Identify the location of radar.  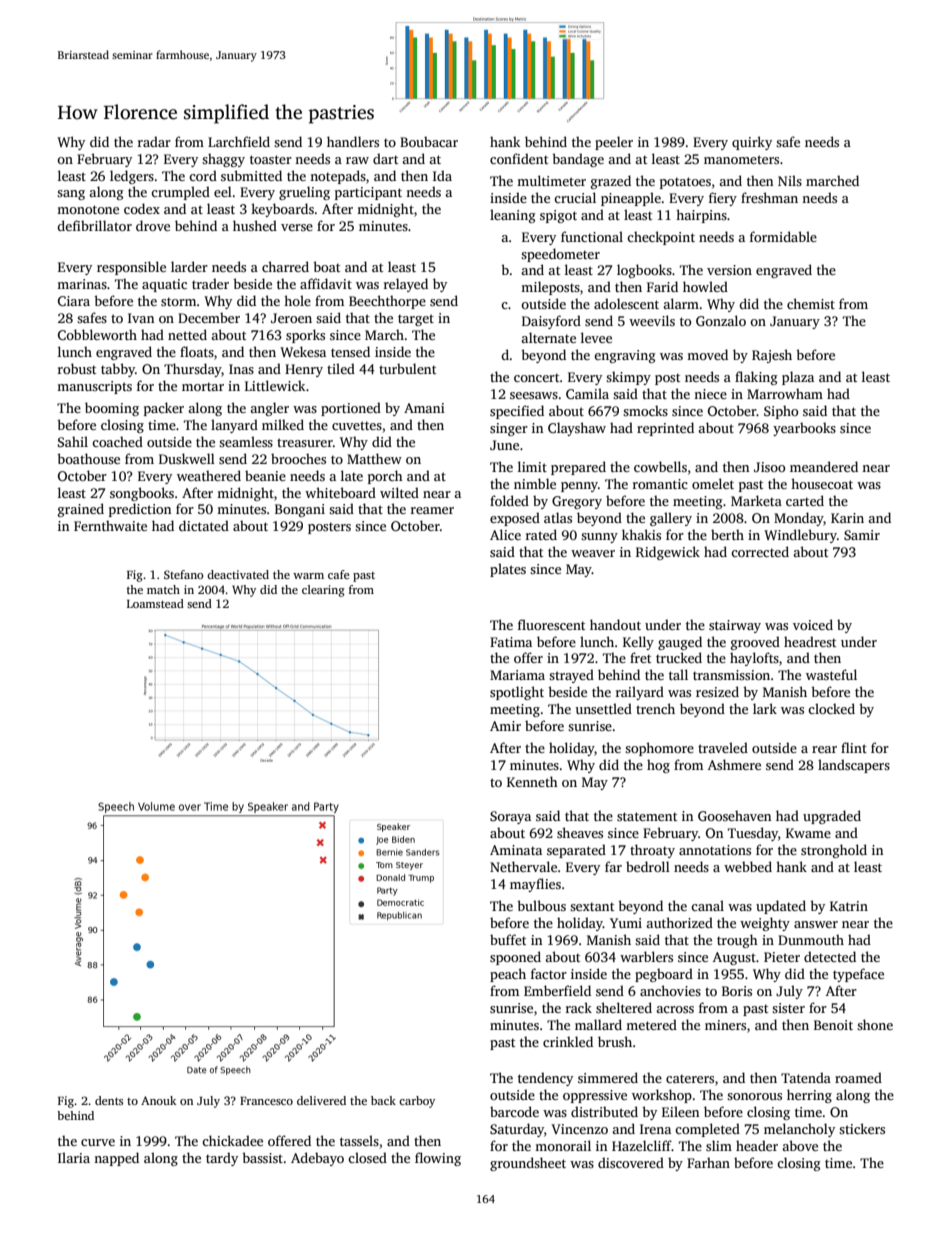
(154, 141).
